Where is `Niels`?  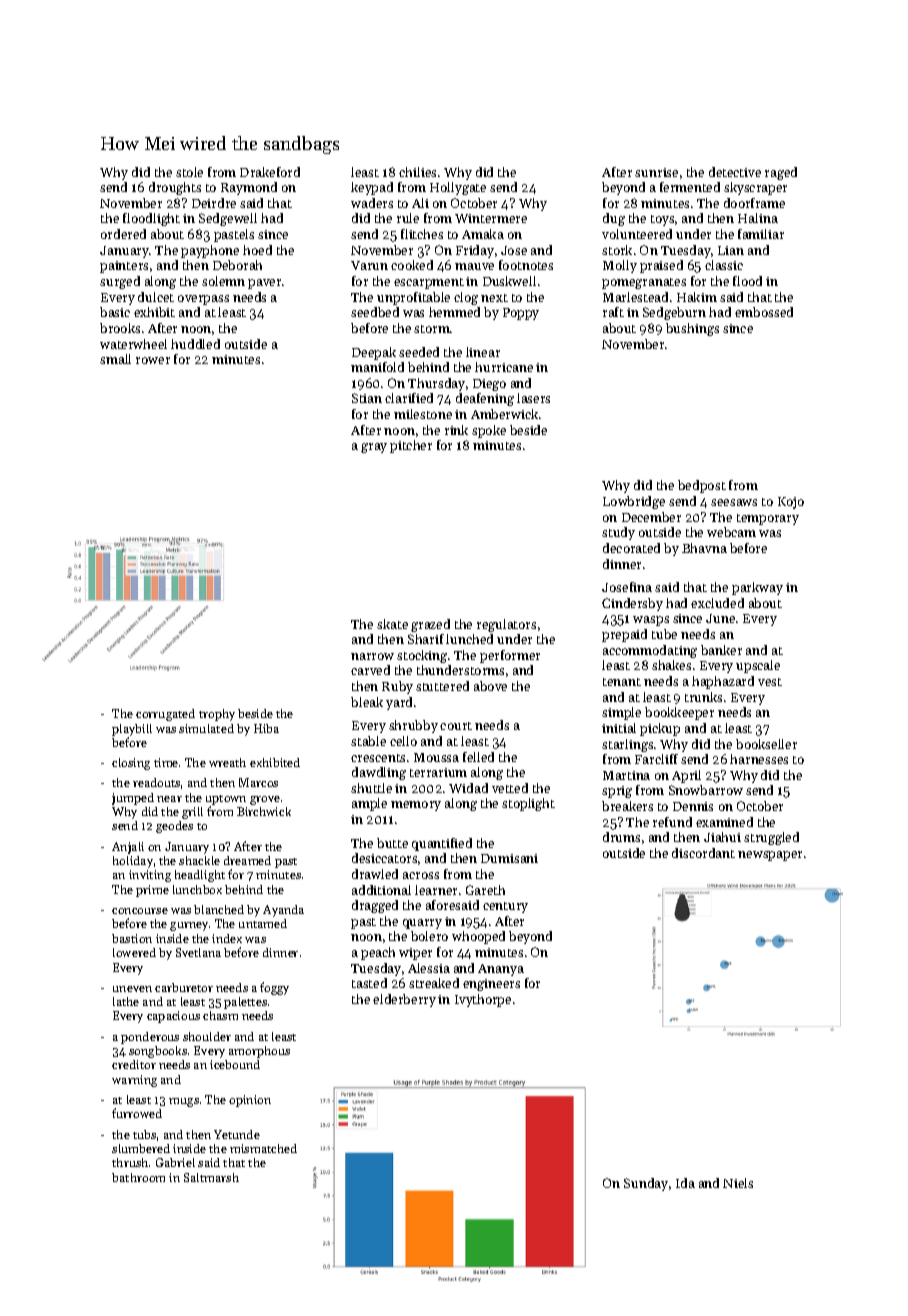 Niels is located at coordinates (738, 1183).
